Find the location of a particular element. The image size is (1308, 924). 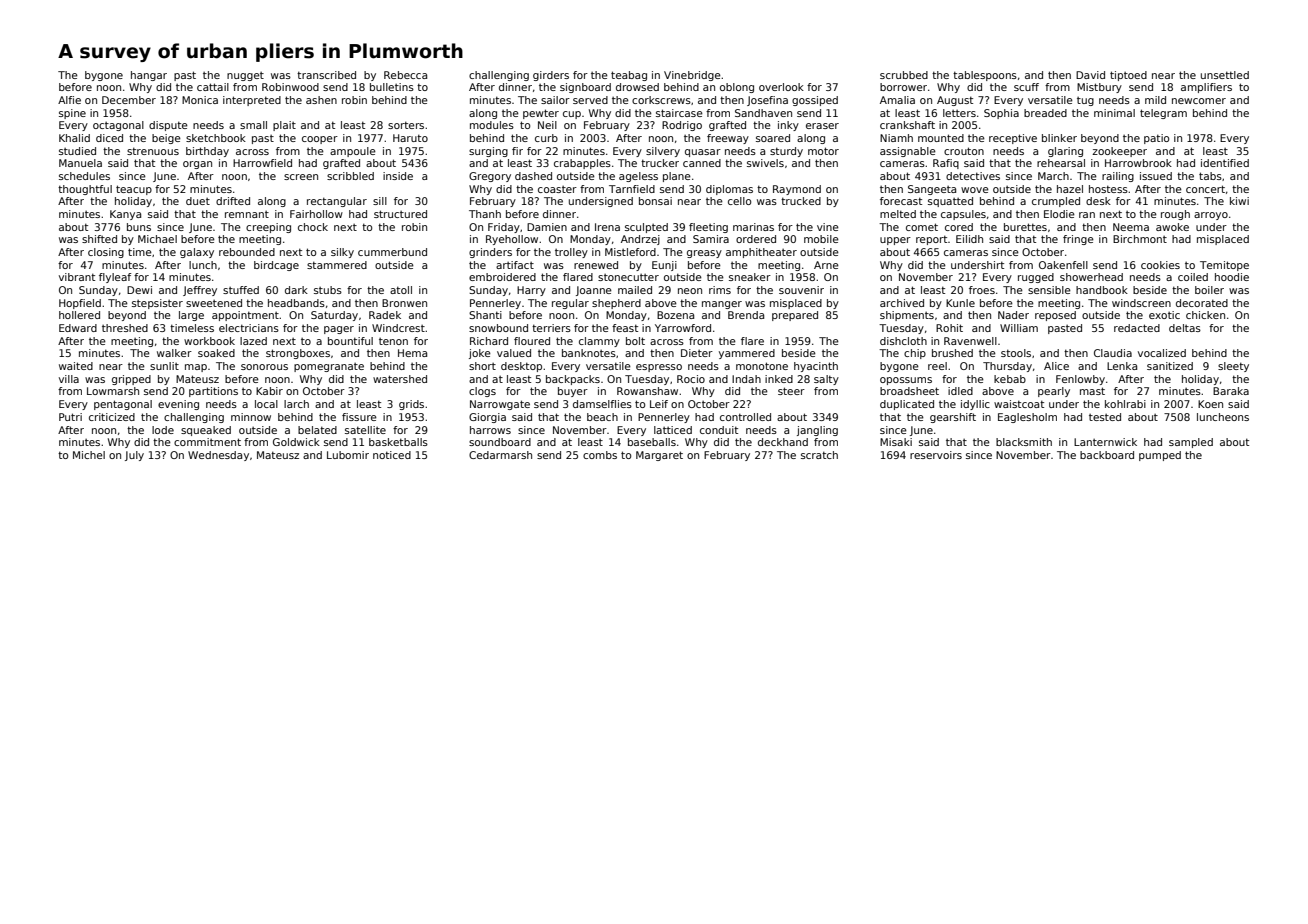

Wednesday is located at coordinates (218, 456).
